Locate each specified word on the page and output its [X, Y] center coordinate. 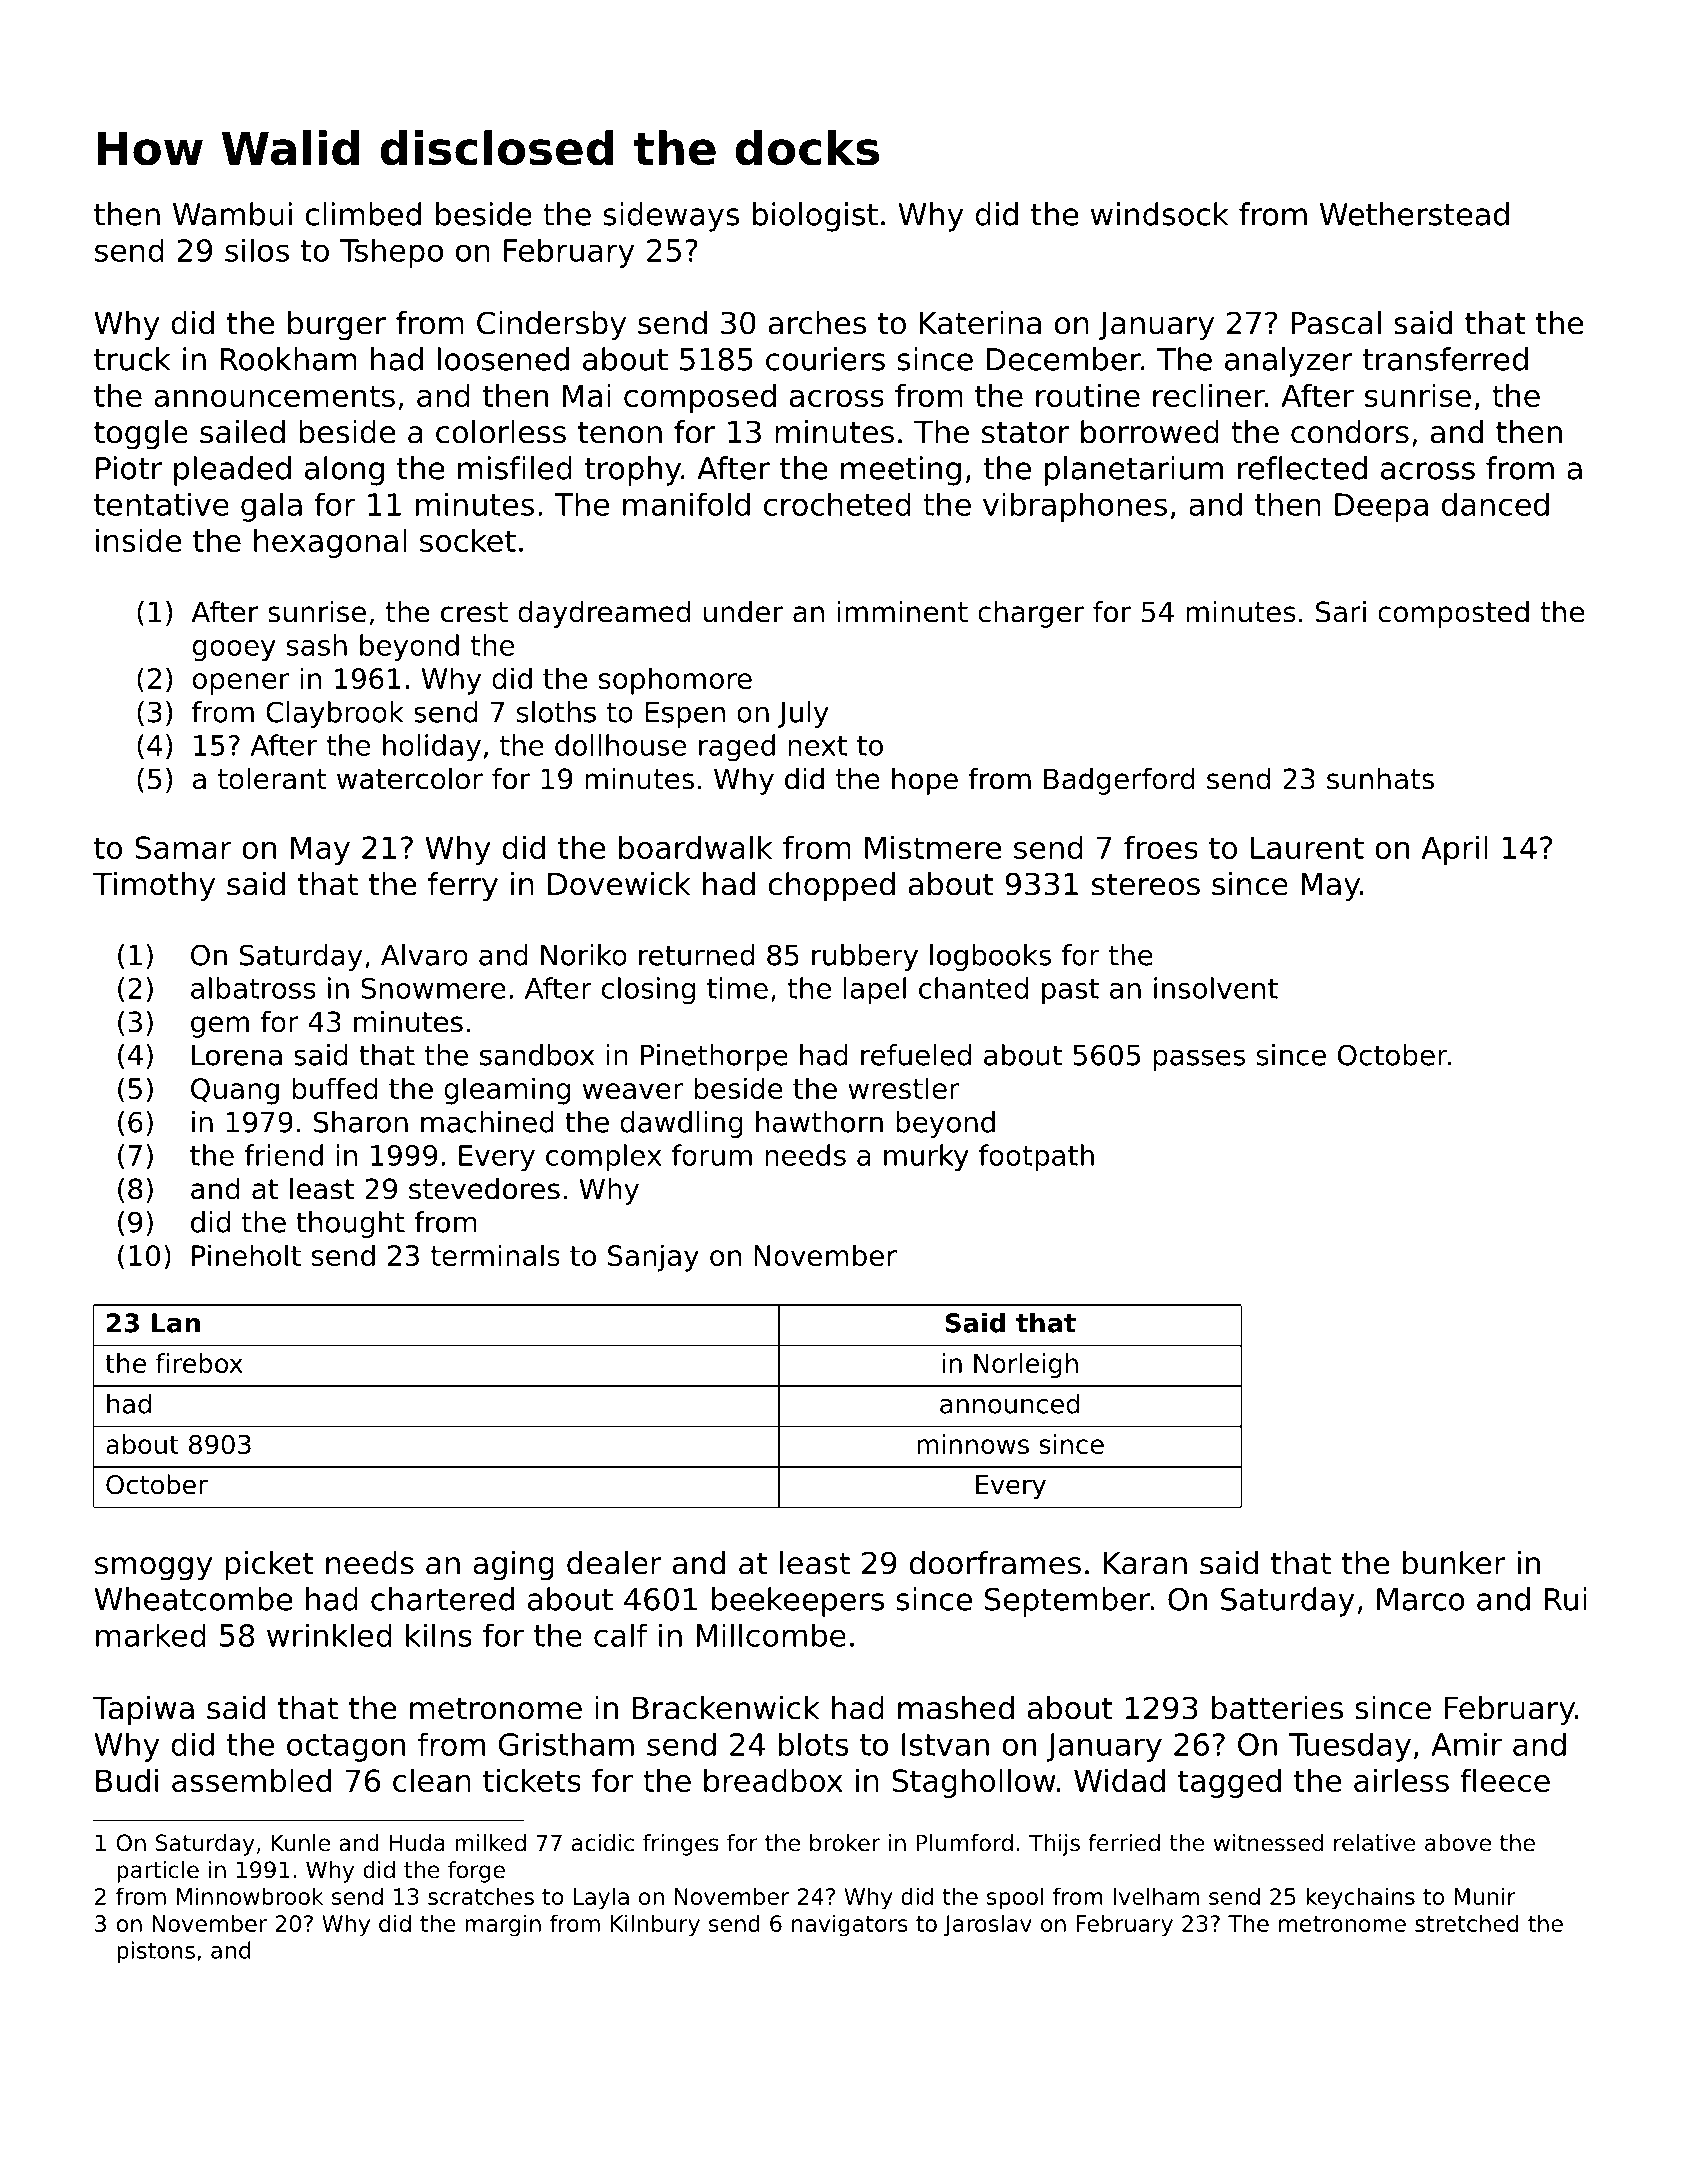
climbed [363, 214]
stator [1025, 433]
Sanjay [653, 1258]
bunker [1454, 1563]
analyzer [1289, 362]
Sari [1341, 612]
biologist [815, 217]
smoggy [153, 1569]
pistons [156, 1952]
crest [474, 612]
